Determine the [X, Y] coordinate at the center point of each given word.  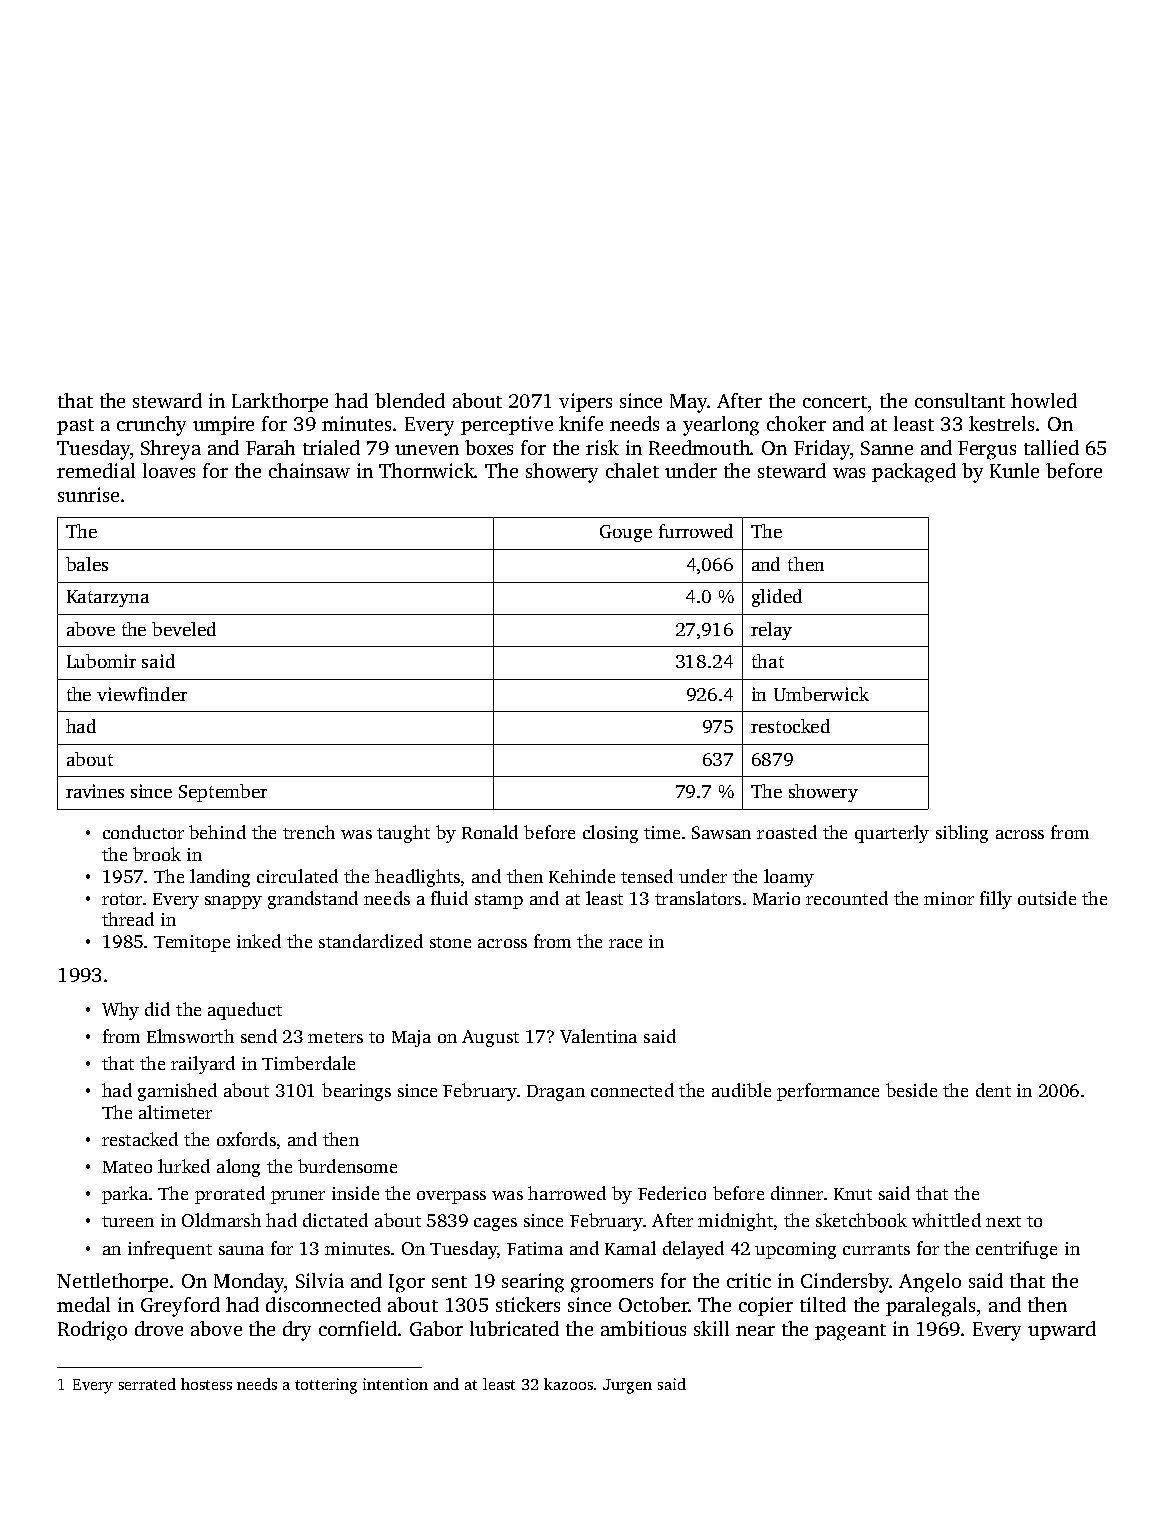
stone [450, 942]
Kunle [1014, 470]
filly [996, 900]
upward [1062, 1330]
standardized [371, 941]
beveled [184, 629]
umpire [223, 425]
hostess [206, 1384]
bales [87, 564]
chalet [632, 470]
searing [533, 1283]
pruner [298, 1197]
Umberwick [821, 694]
